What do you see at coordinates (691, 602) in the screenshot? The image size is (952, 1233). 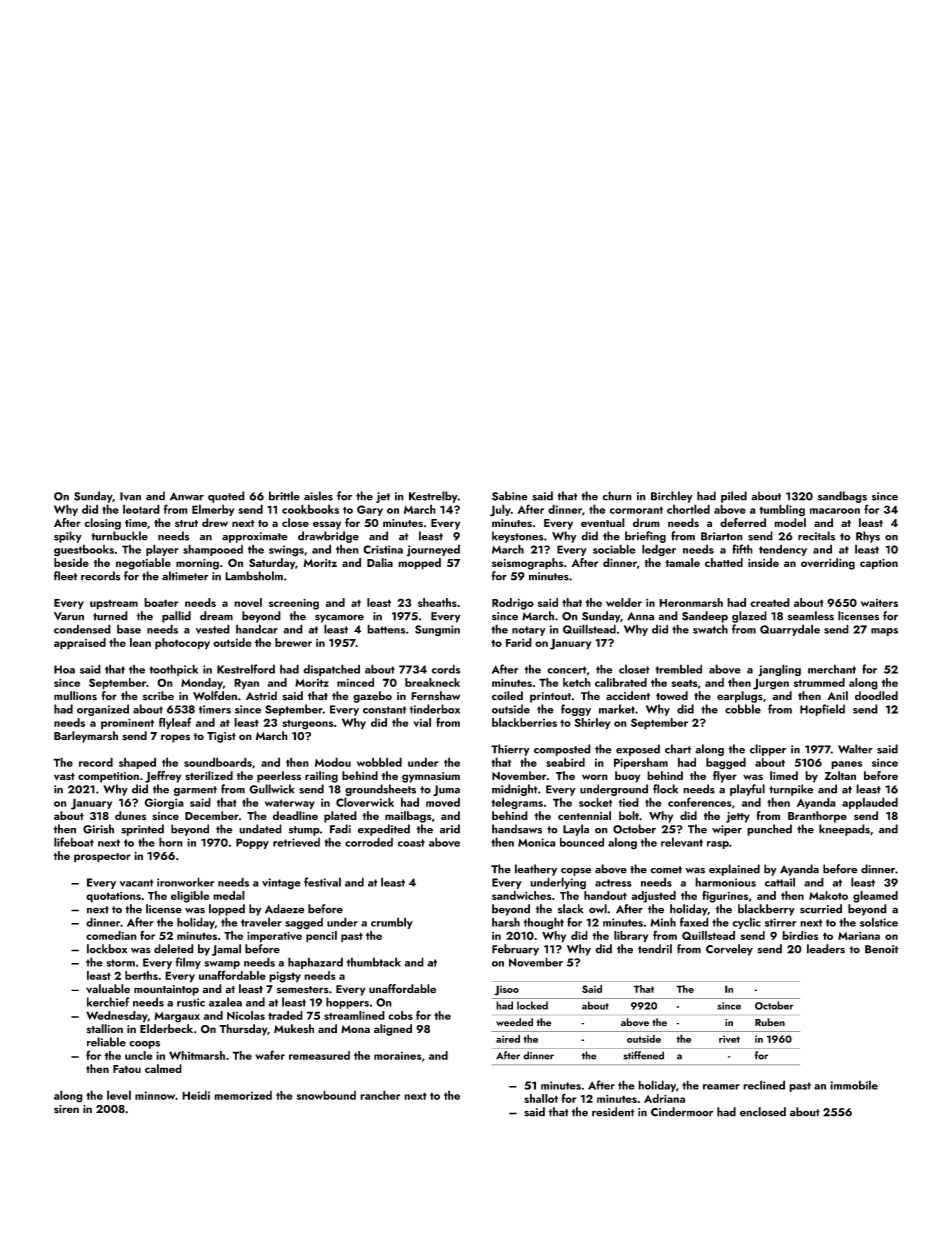 I see `Heronmarsh` at bounding box center [691, 602].
